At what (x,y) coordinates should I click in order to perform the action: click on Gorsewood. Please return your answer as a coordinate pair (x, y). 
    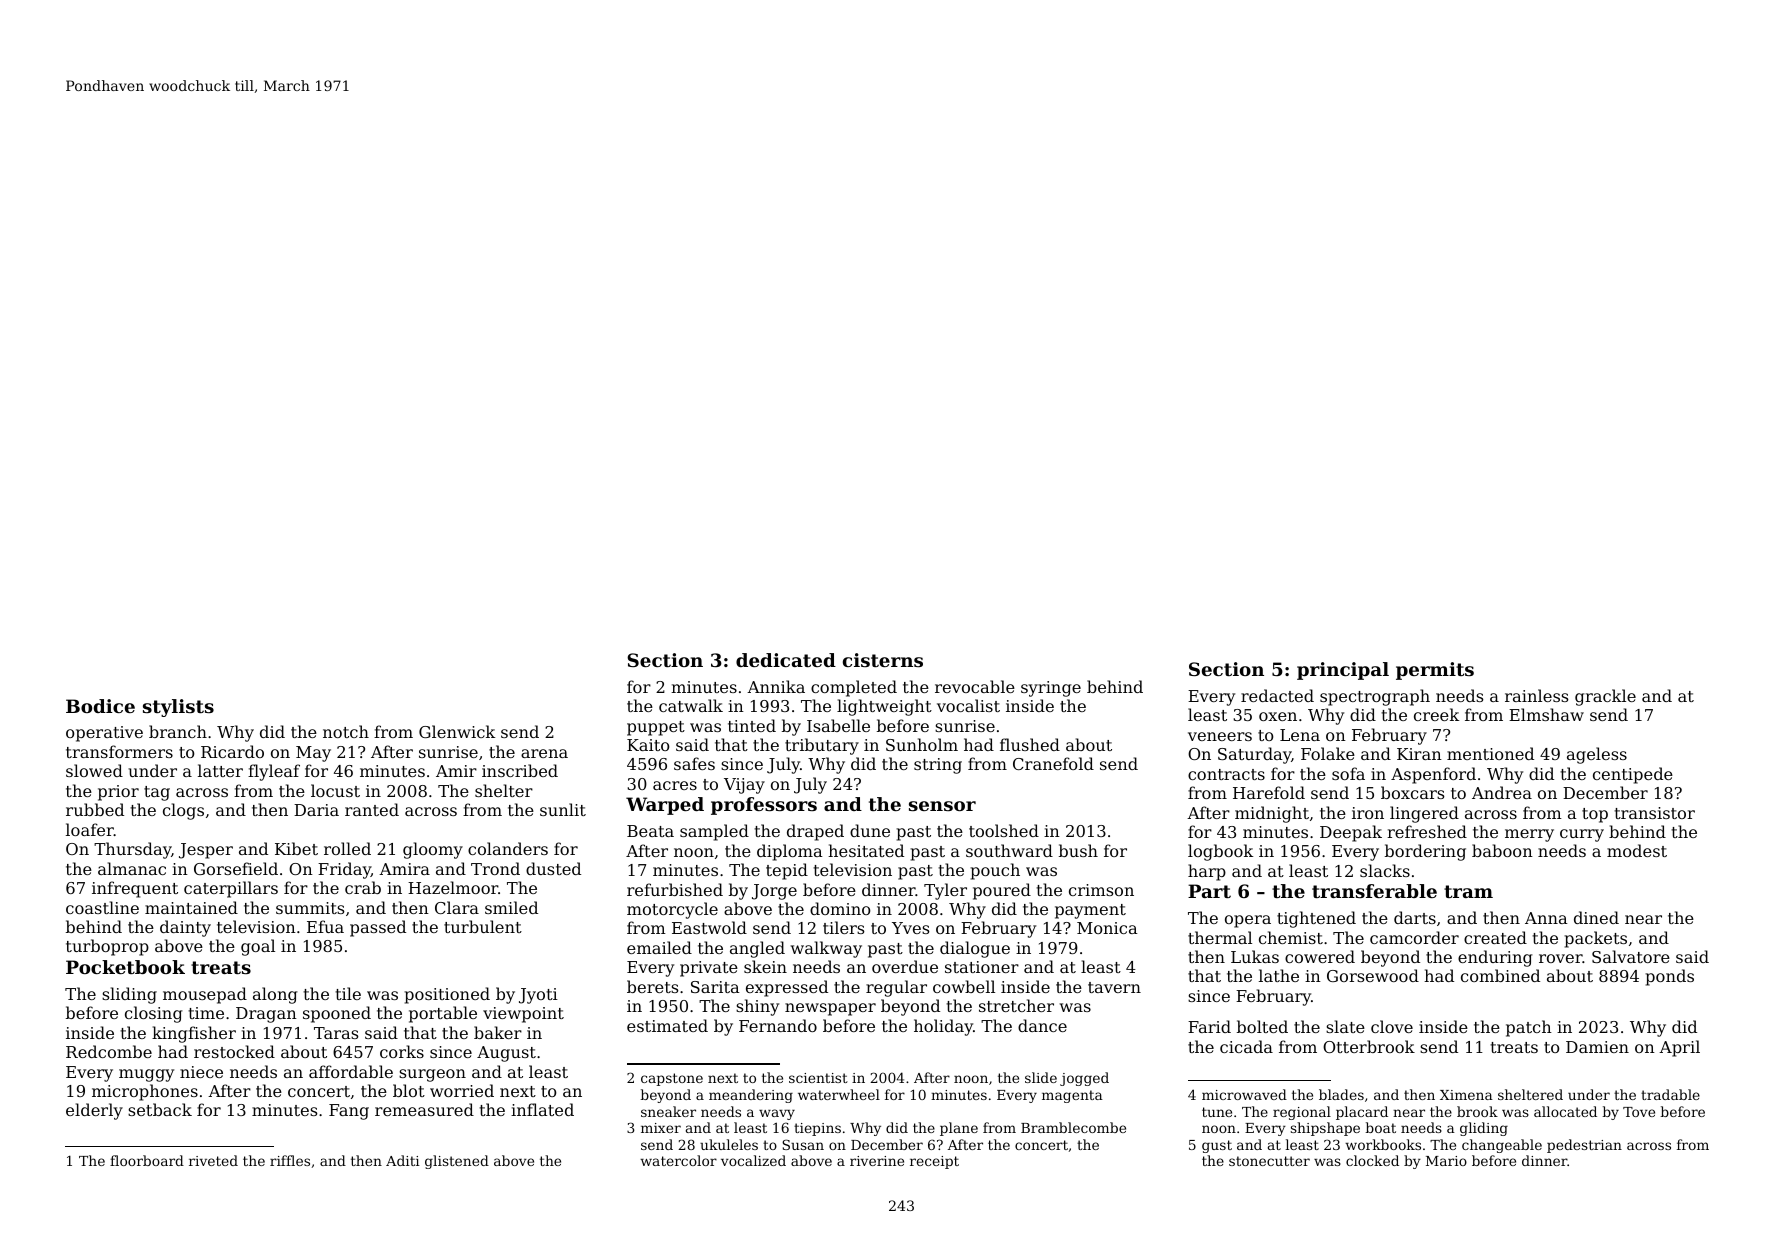
    Looking at the image, I should click on (1373, 975).
